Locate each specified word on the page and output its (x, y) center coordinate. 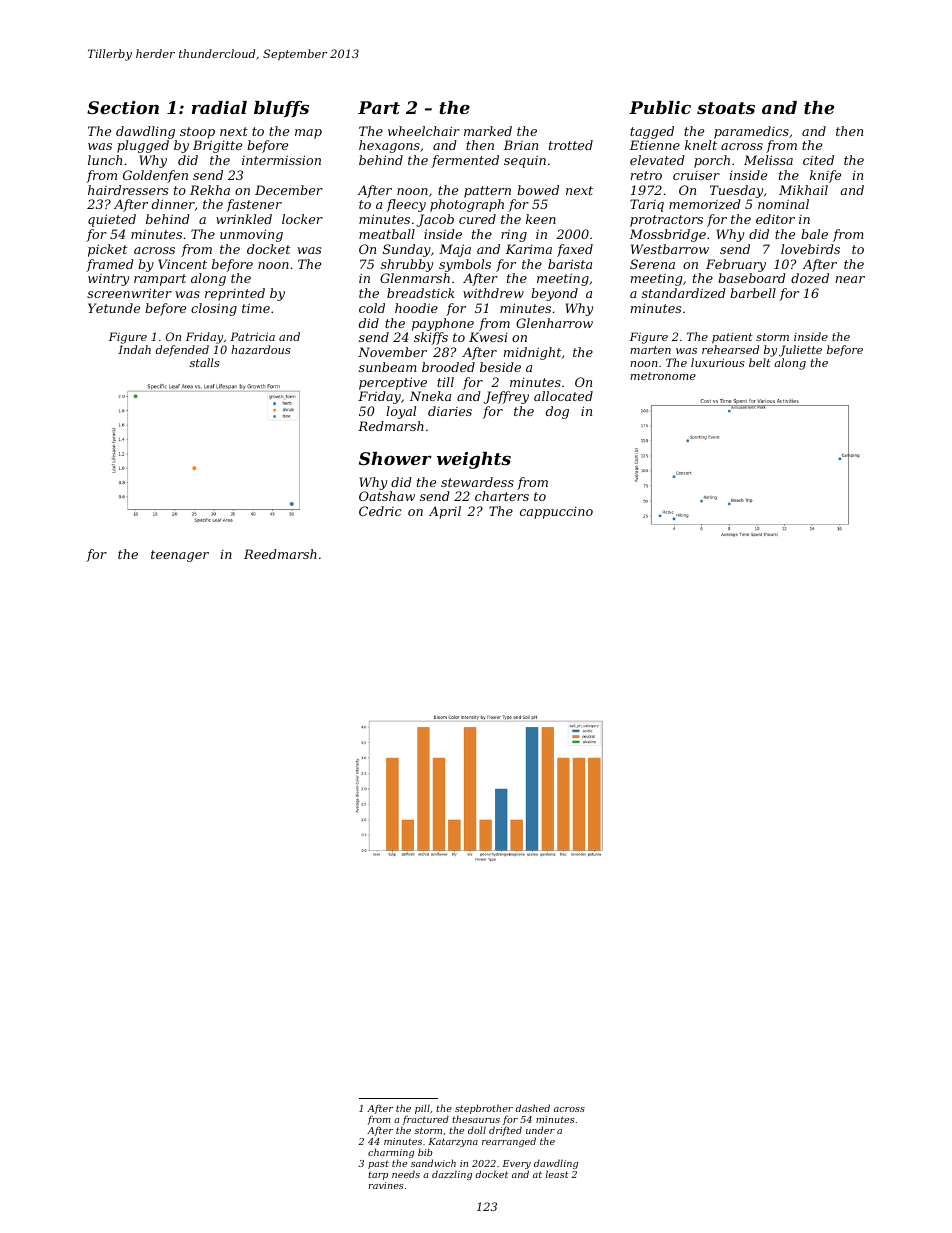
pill (422, 1109)
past (378, 1164)
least (557, 1174)
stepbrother (484, 1109)
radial (219, 107)
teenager (180, 556)
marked (488, 131)
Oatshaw (387, 496)
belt (760, 362)
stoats (726, 108)
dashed (532, 1108)
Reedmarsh (280, 554)
